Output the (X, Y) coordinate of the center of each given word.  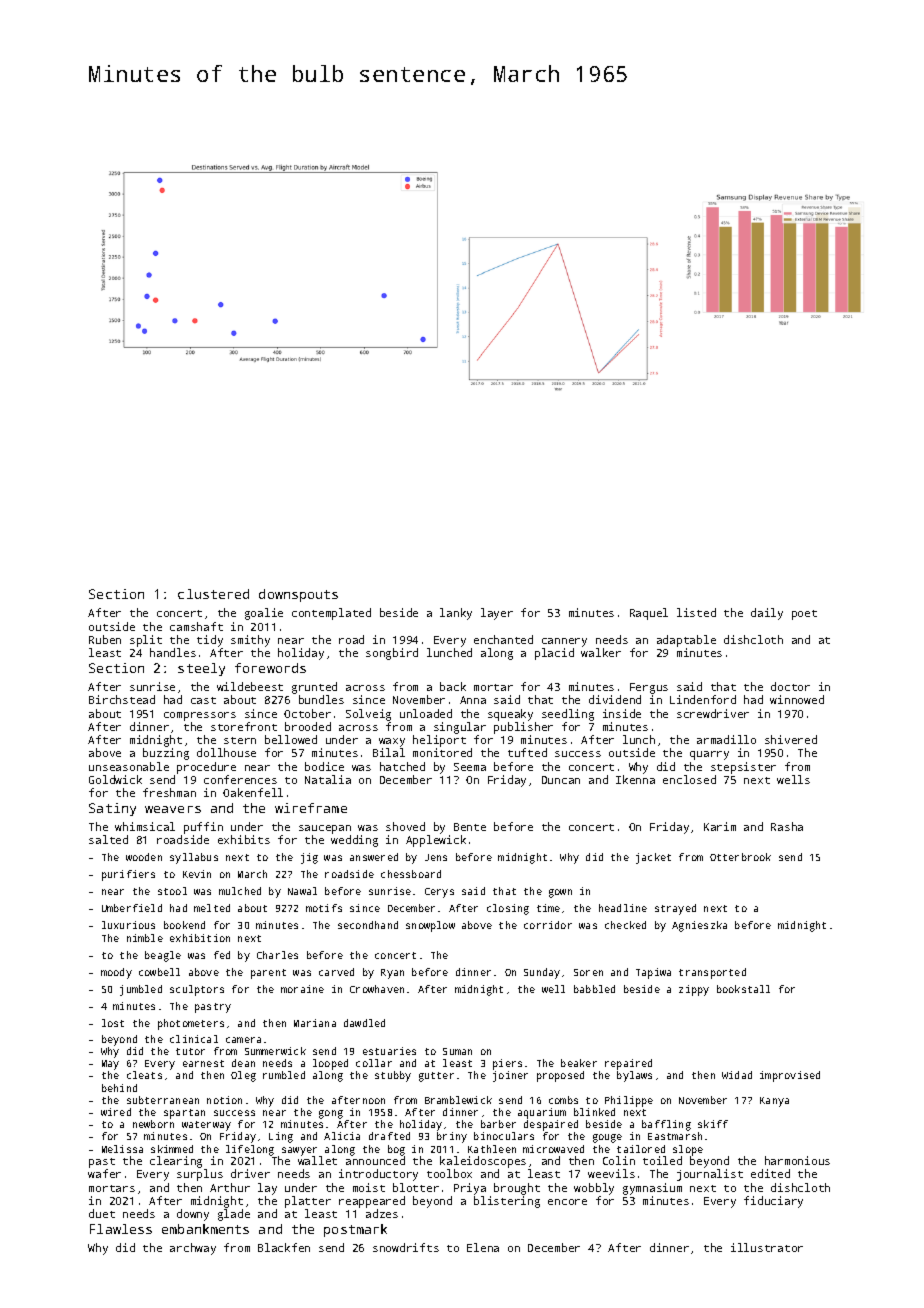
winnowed (797, 699)
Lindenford (703, 699)
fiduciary (773, 1202)
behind (119, 1088)
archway (193, 1249)
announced (375, 1160)
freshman (169, 792)
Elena (483, 1247)
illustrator (767, 1247)
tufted (527, 752)
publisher (523, 728)
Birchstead (122, 699)
